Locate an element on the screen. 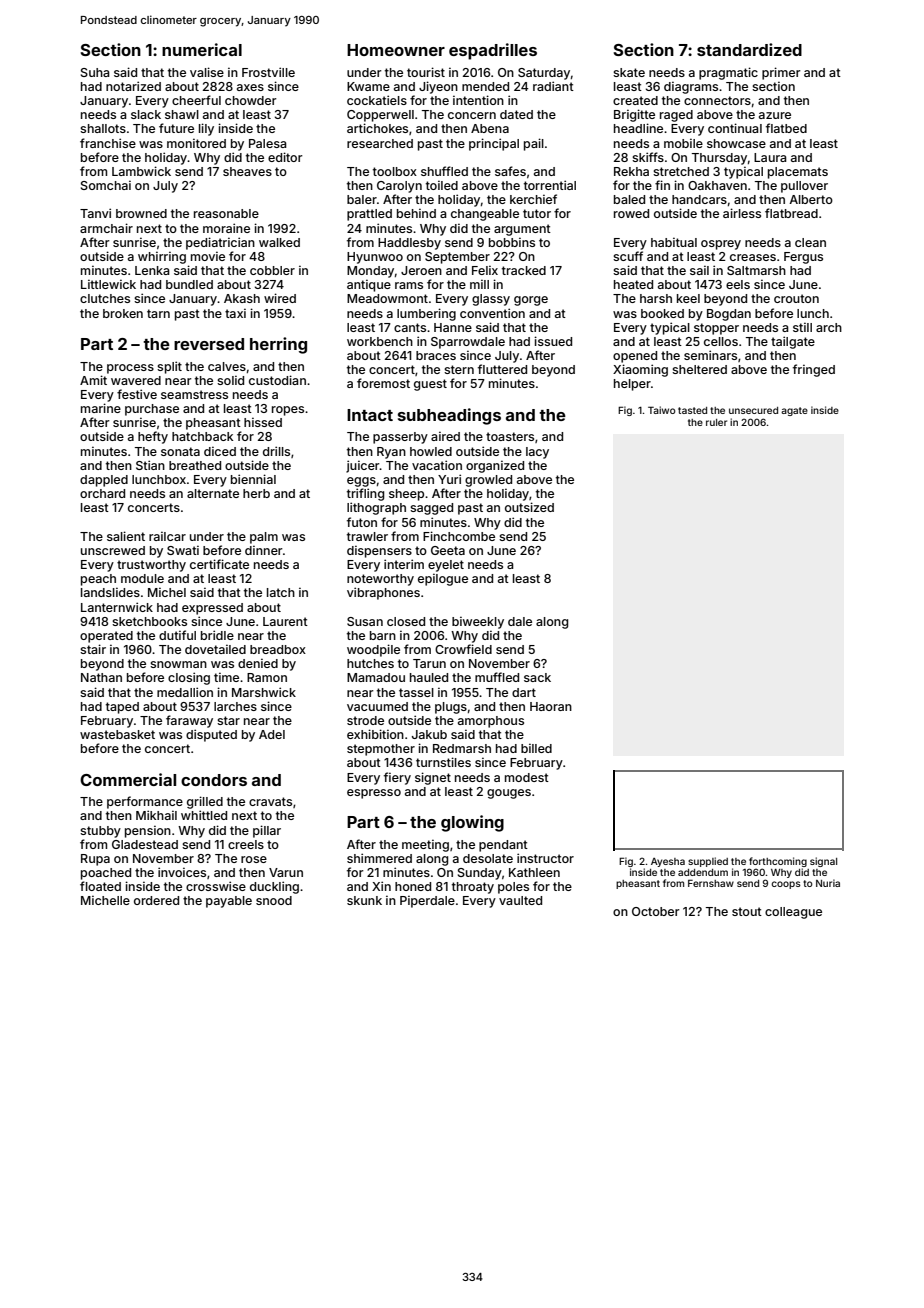 The width and height of the screenshot is (924, 1308). agate is located at coordinates (794, 411).
